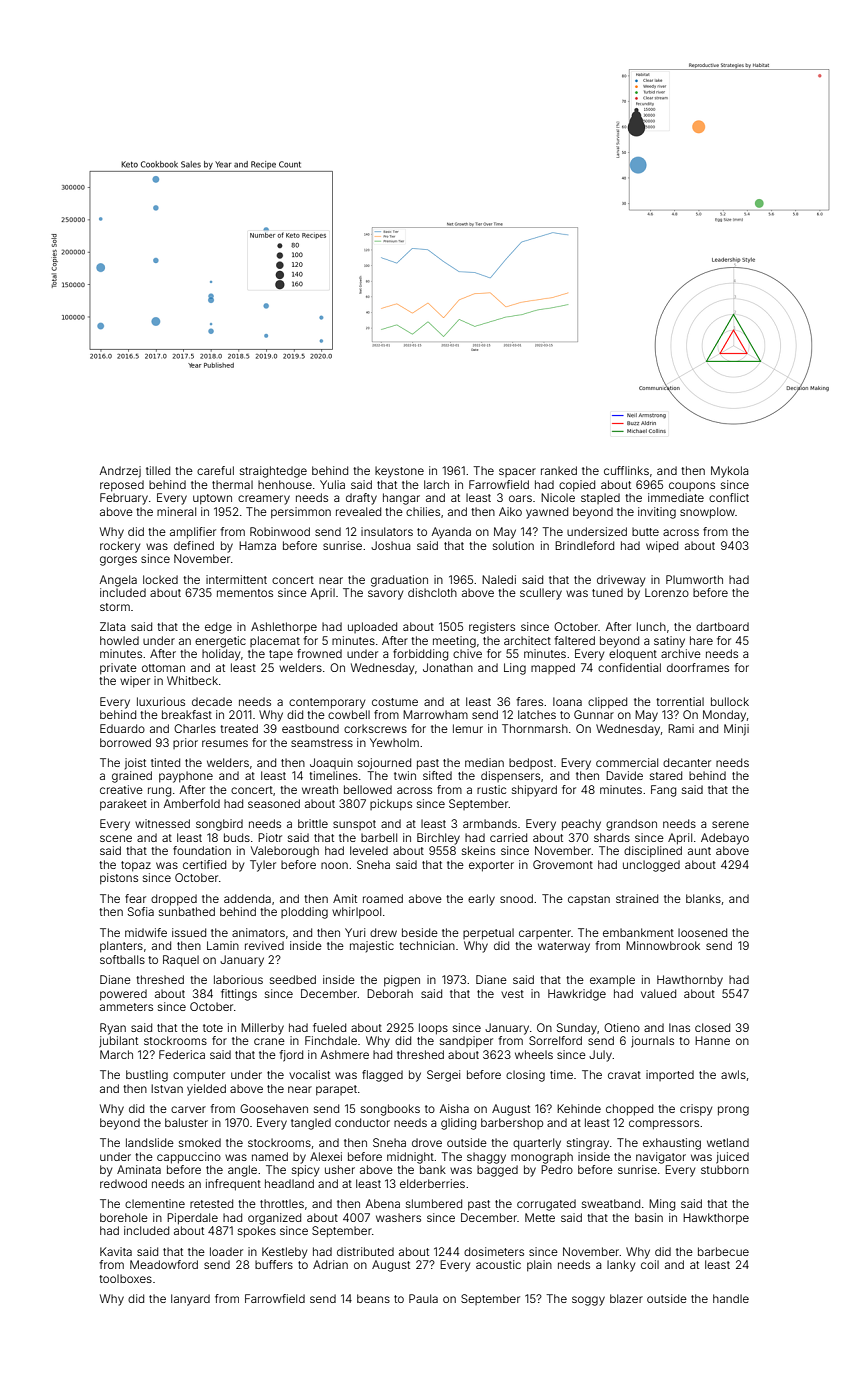 The height and width of the image is (1400, 849). Describe the element at coordinates (574, 640) in the image. I see `faltered` at that location.
